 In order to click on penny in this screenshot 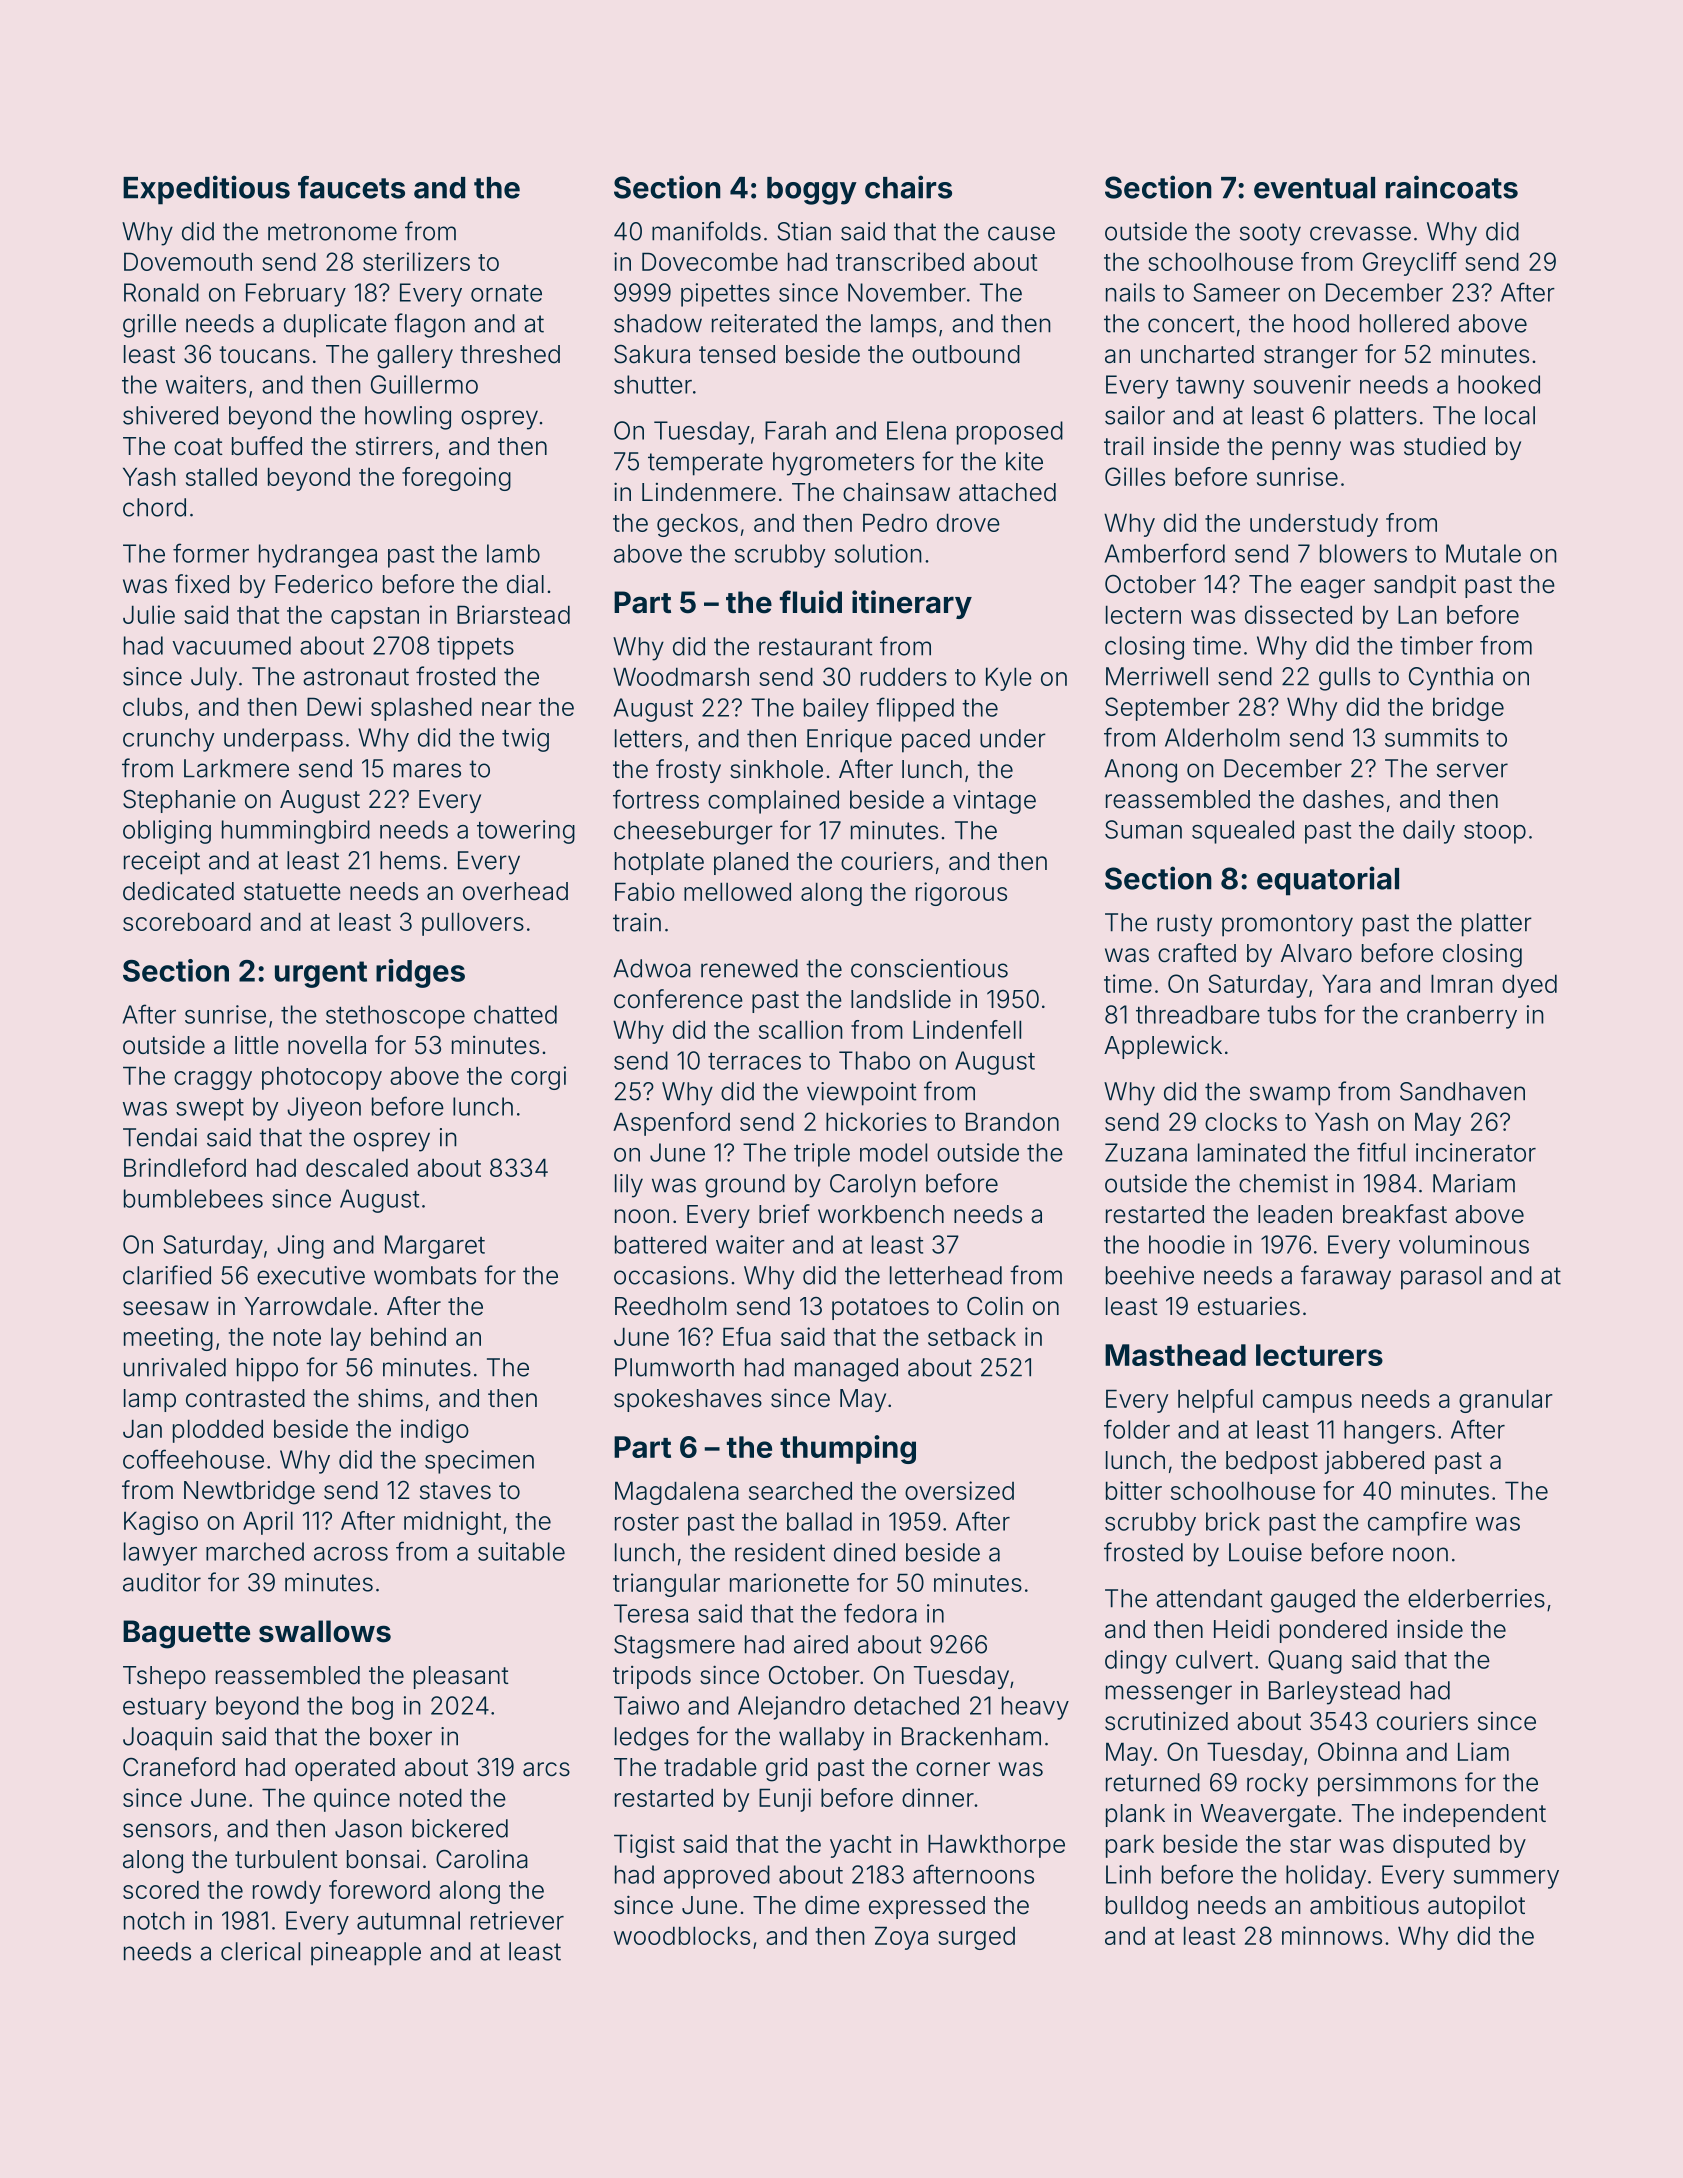, I will do `click(1306, 450)`.
